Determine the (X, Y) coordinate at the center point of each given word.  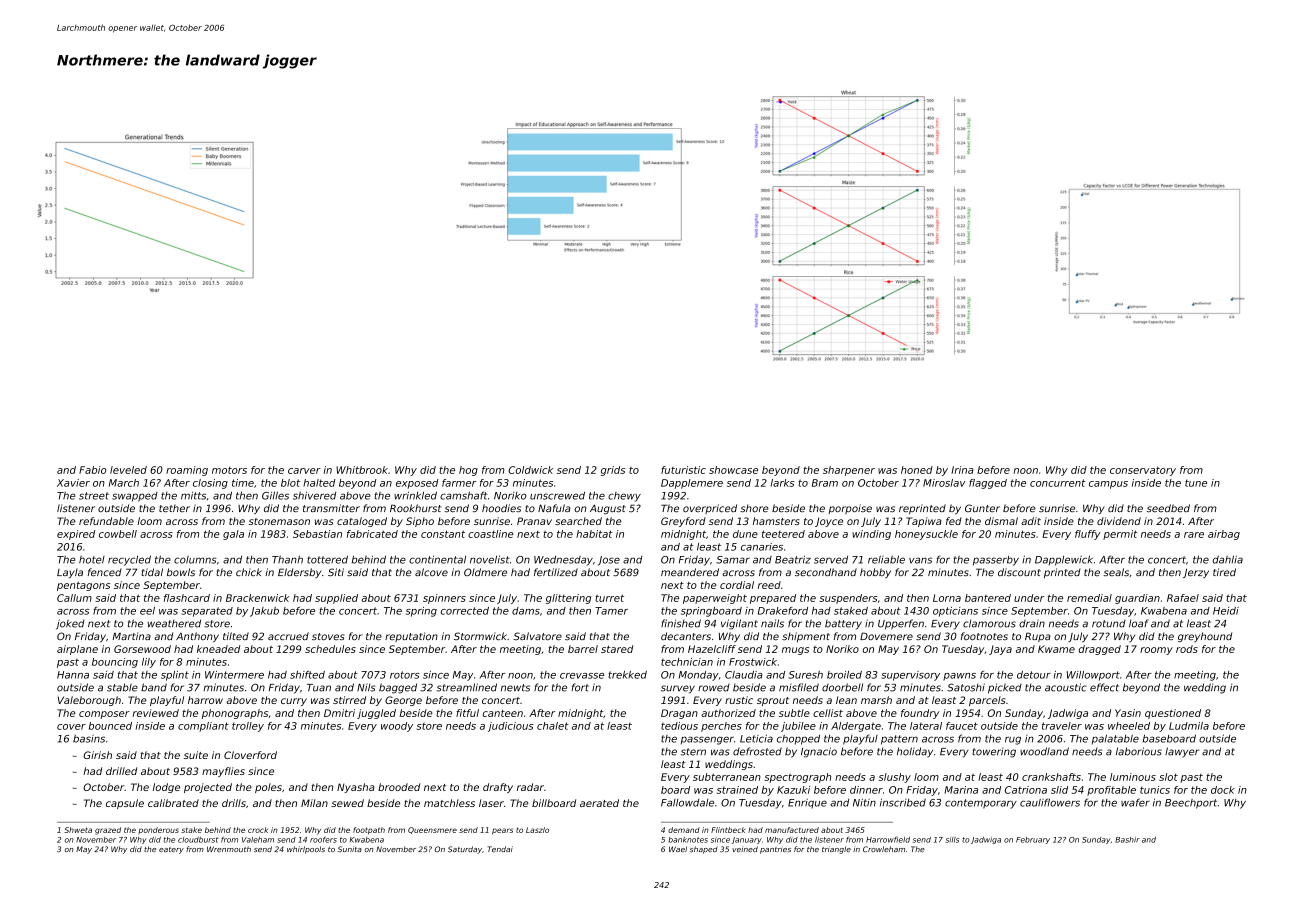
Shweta (78, 830)
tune (1196, 483)
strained (737, 790)
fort (580, 687)
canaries (762, 547)
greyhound (1205, 637)
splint (175, 676)
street (94, 496)
